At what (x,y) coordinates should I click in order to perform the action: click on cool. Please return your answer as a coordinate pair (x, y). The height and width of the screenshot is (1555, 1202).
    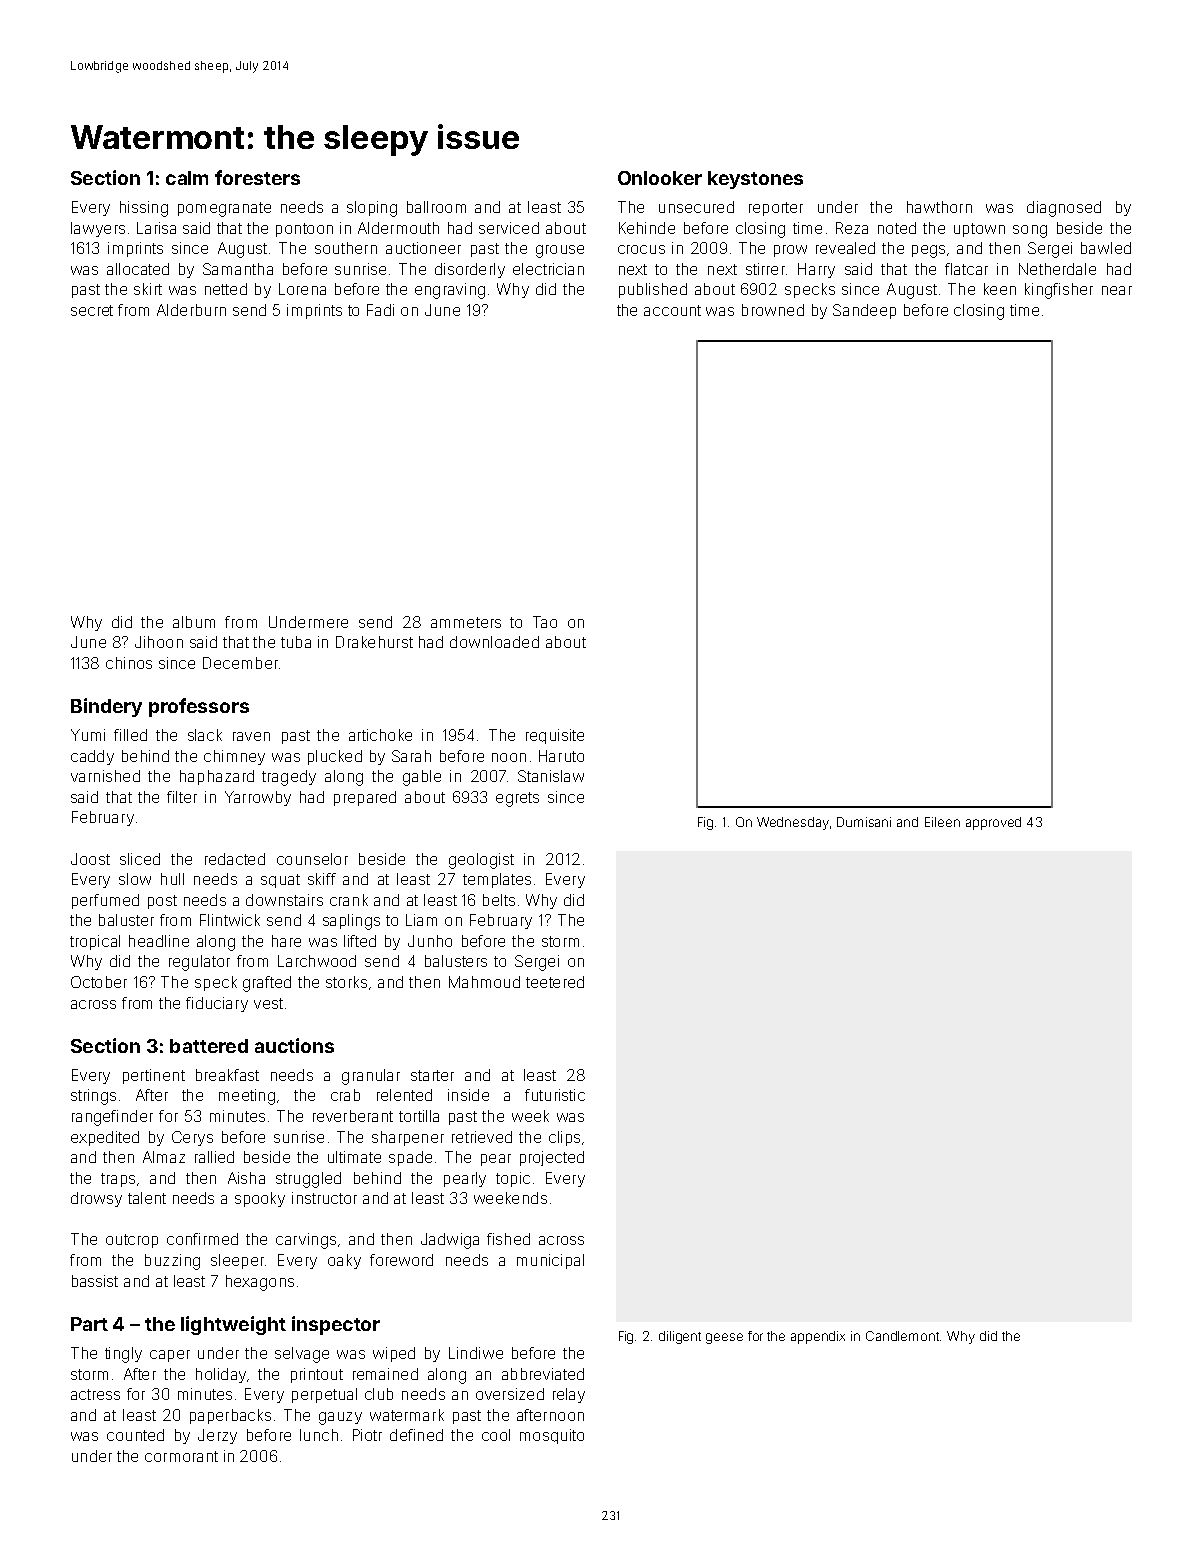
    Looking at the image, I should click on (496, 1435).
